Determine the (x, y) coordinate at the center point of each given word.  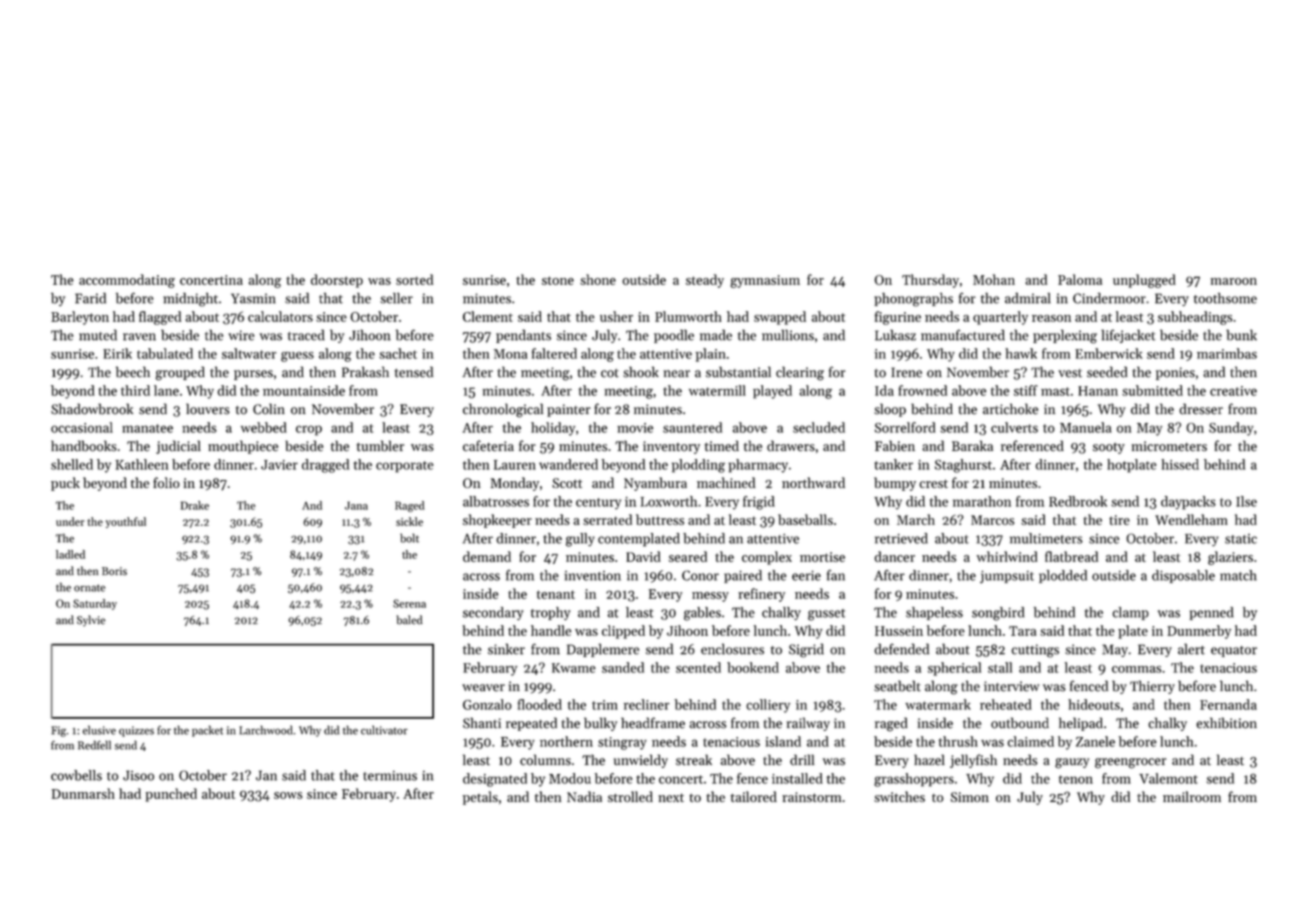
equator (1234, 651)
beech (133, 372)
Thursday (930, 281)
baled (409, 620)
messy (710, 597)
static (1241, 539)
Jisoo (138, 775)
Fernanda (1228, 704)
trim (605, 705)
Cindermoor (1109, 298)
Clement (488, 316)
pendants (523, 336)
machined (726, 482)
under (70, 521)
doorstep (337, 281)
